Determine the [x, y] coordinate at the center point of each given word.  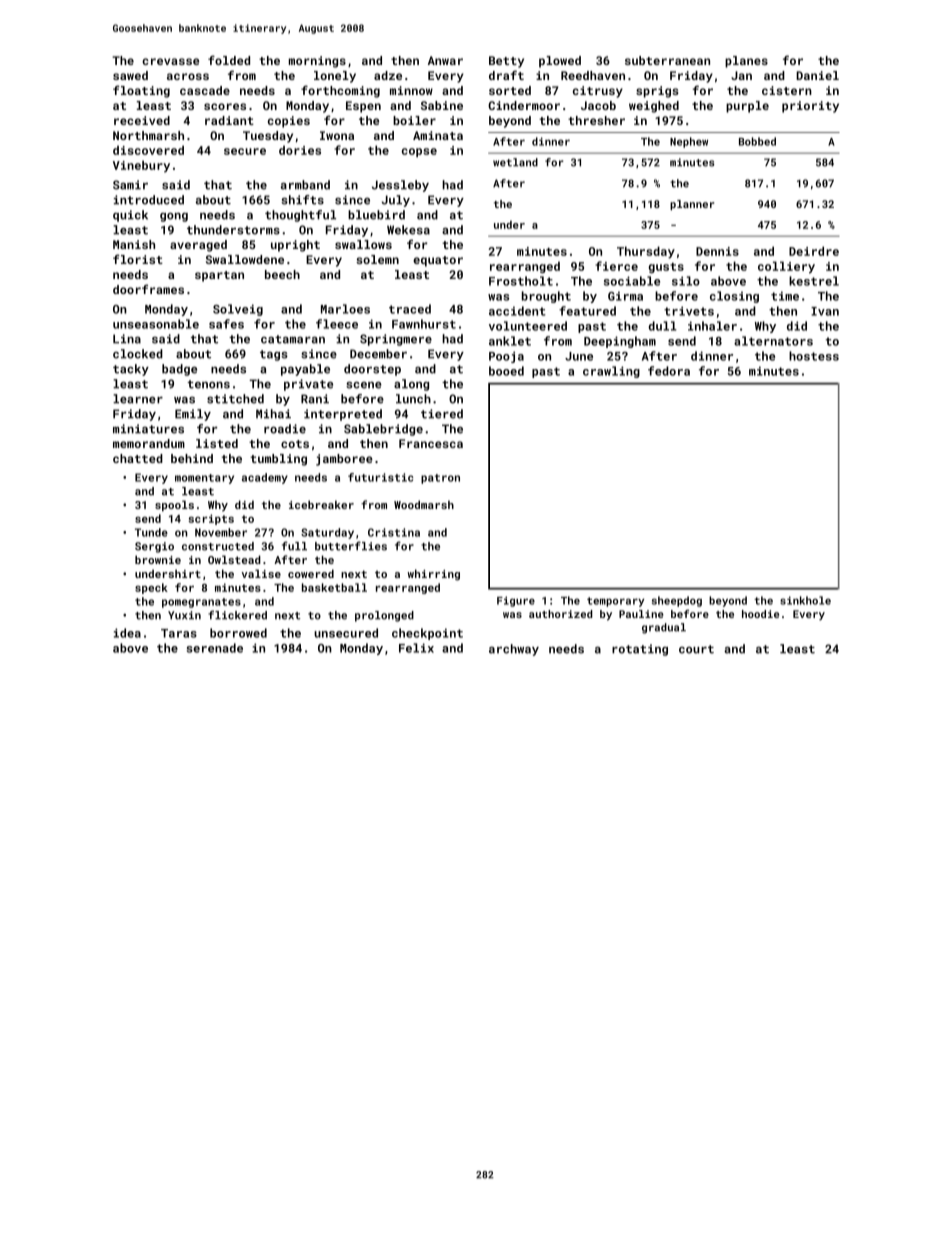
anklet [510, 341]
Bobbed [757, 141]
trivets [689, 311]
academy [265, 478]
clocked [138, 354]
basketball [334, 587]
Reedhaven [593, 75]
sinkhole [805, 600]
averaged [198, 246]
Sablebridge [383, 430]
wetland [515, 162]
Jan [741, 75]
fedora [669, 371]
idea [127, 633]
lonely [335, 77]
